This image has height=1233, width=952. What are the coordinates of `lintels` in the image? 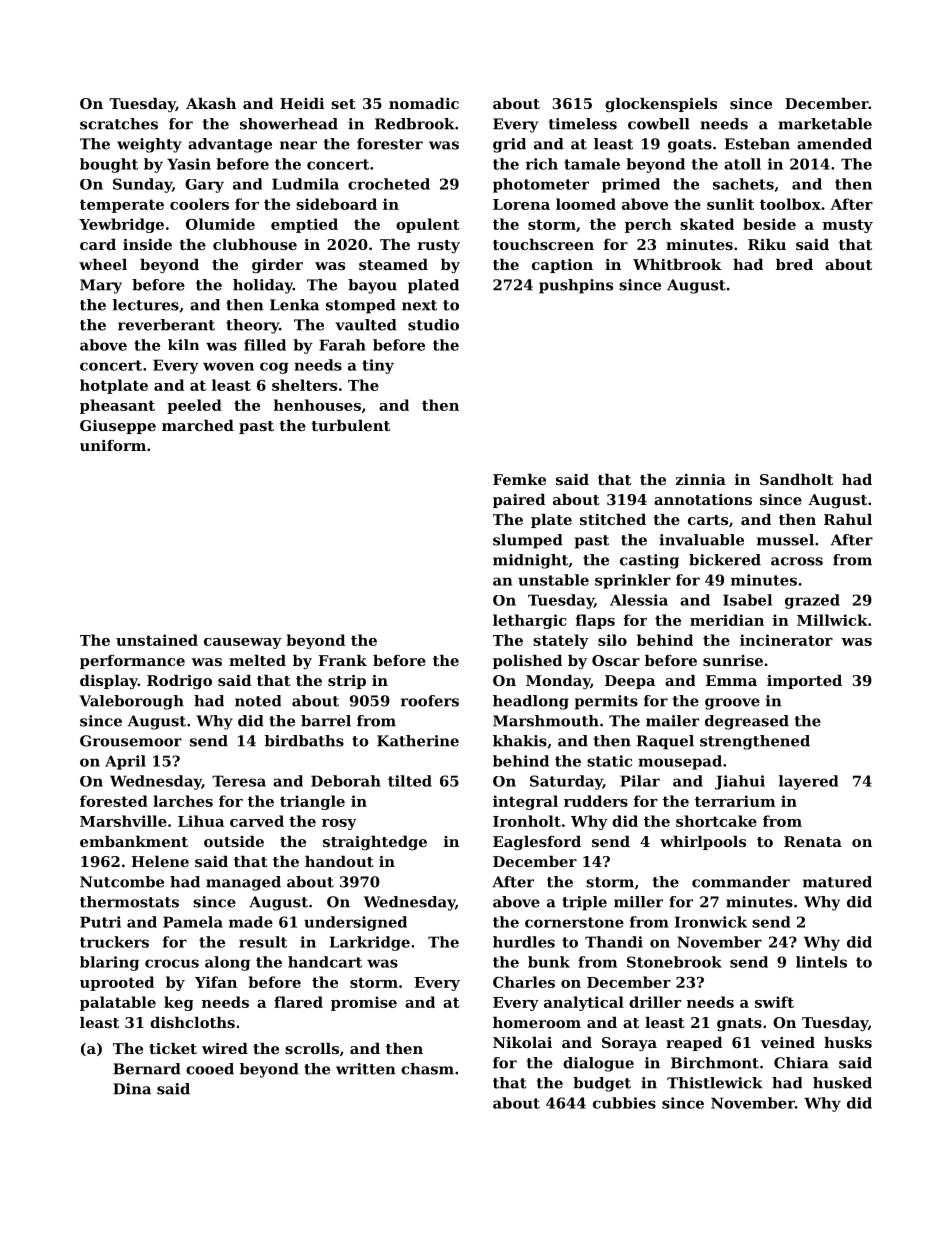 It's located at (821, 962).
